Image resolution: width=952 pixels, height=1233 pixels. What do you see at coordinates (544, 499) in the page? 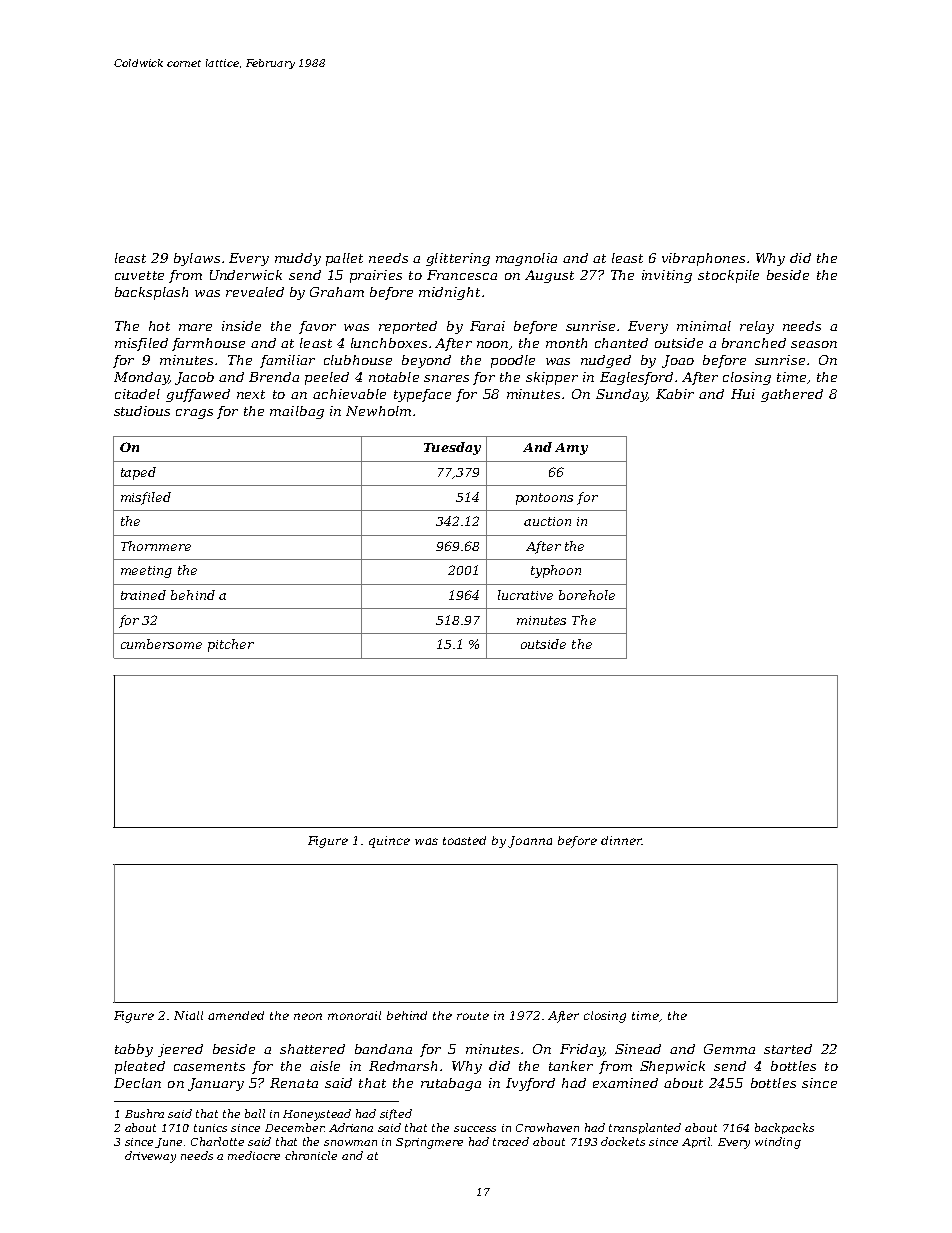
I see `pontoons` at bounding box center [544, 499].
